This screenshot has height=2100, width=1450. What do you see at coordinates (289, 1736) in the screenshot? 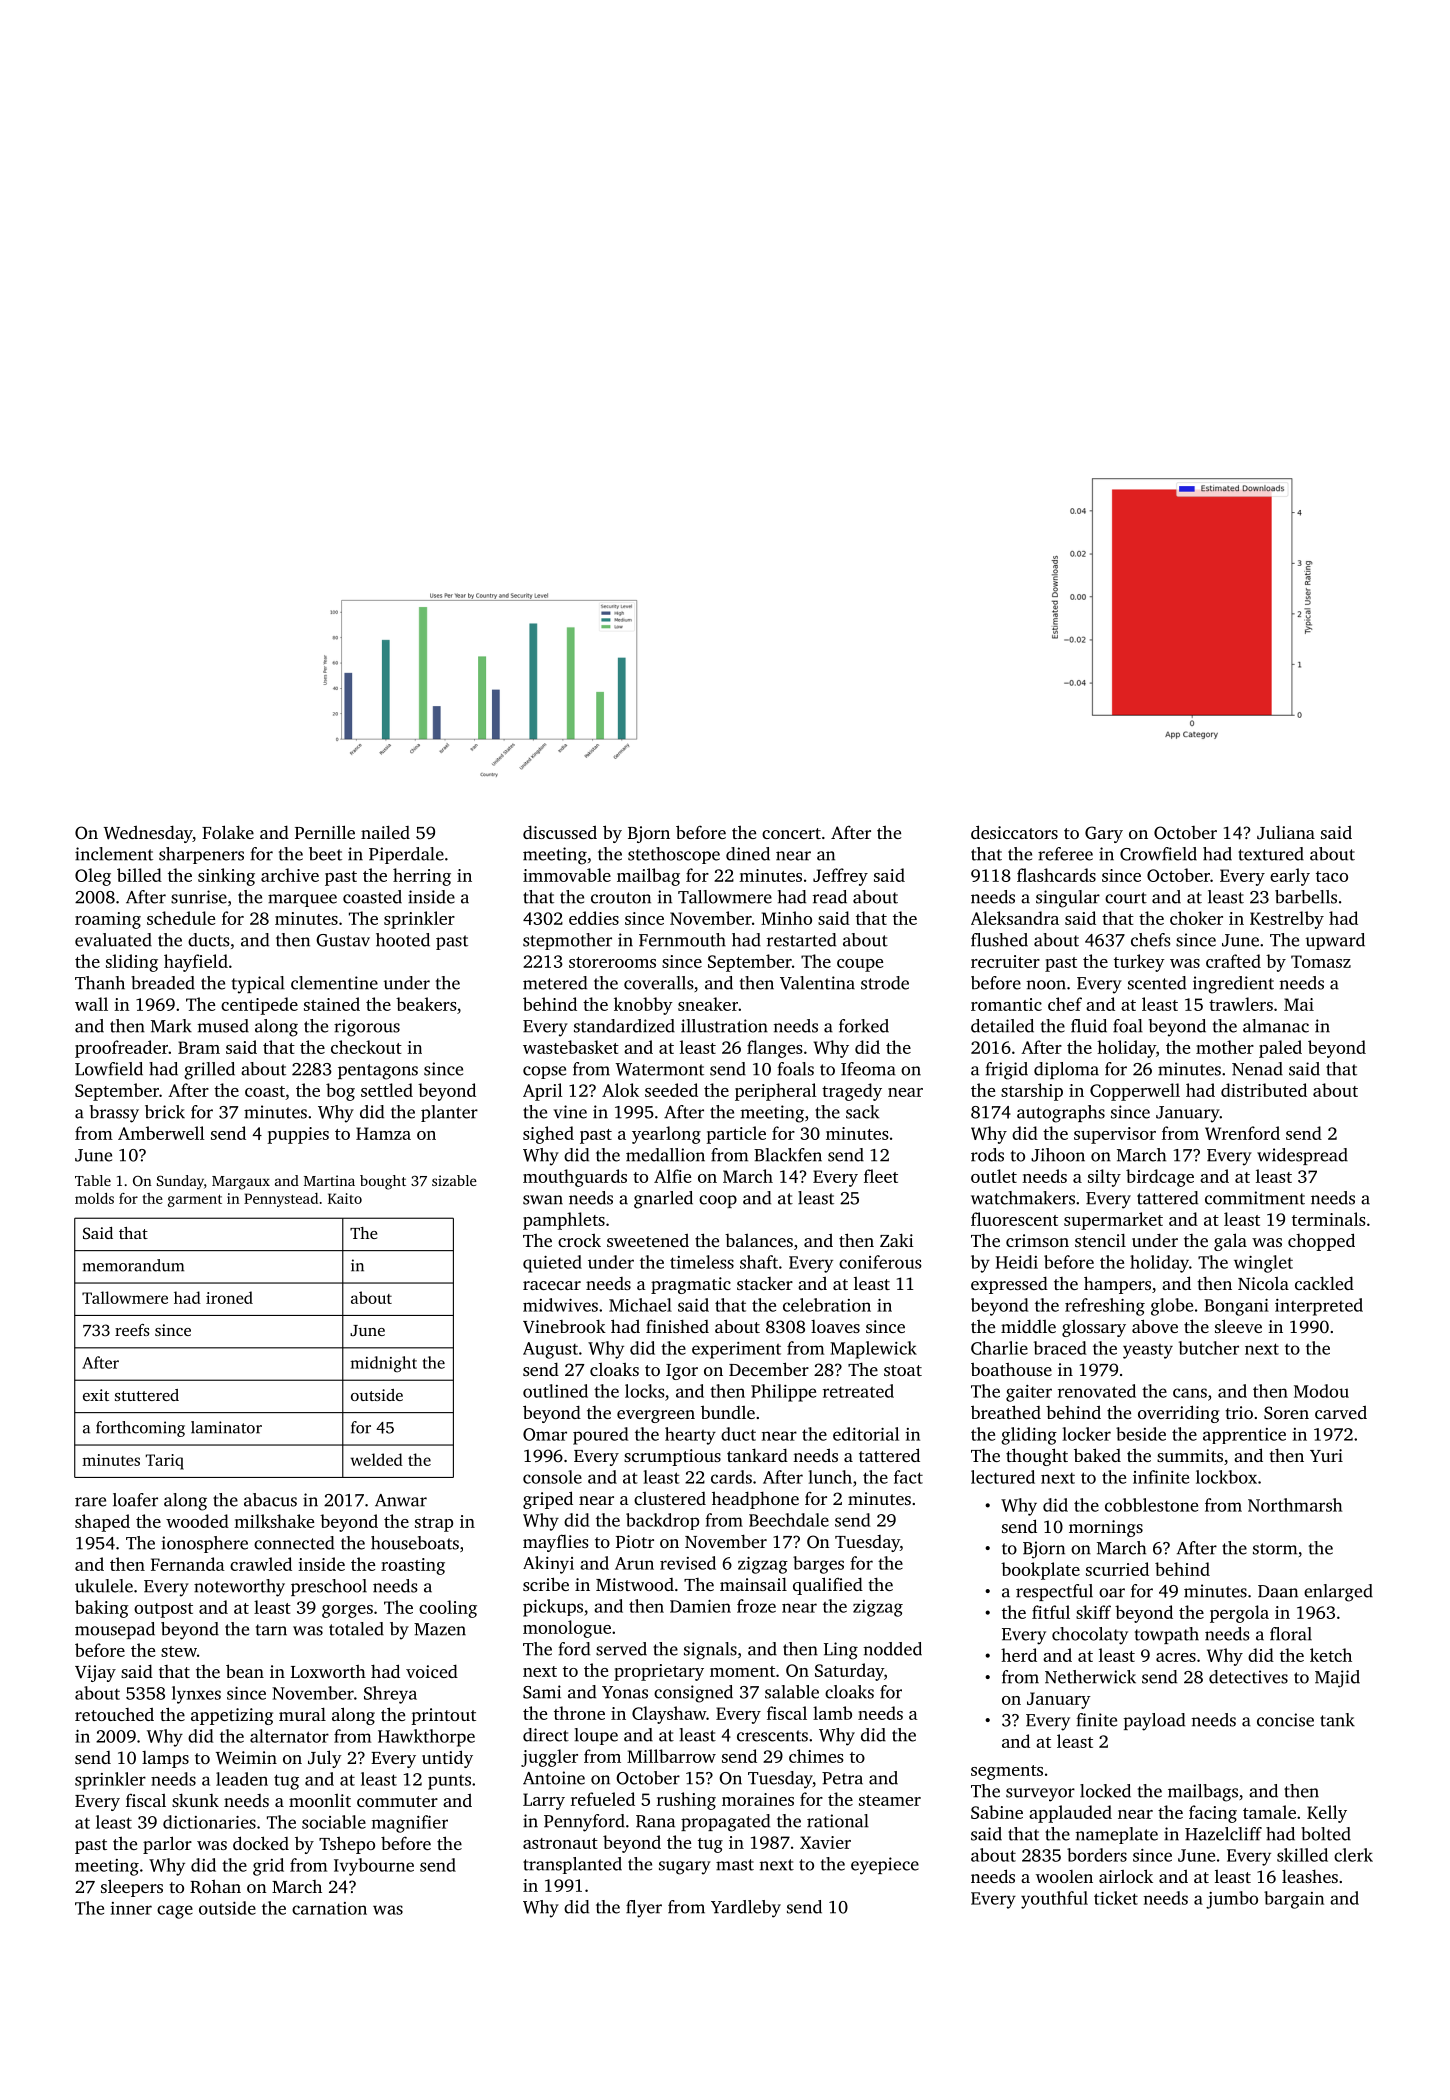
I see `alternator` at bounding box center [289, 1736].
